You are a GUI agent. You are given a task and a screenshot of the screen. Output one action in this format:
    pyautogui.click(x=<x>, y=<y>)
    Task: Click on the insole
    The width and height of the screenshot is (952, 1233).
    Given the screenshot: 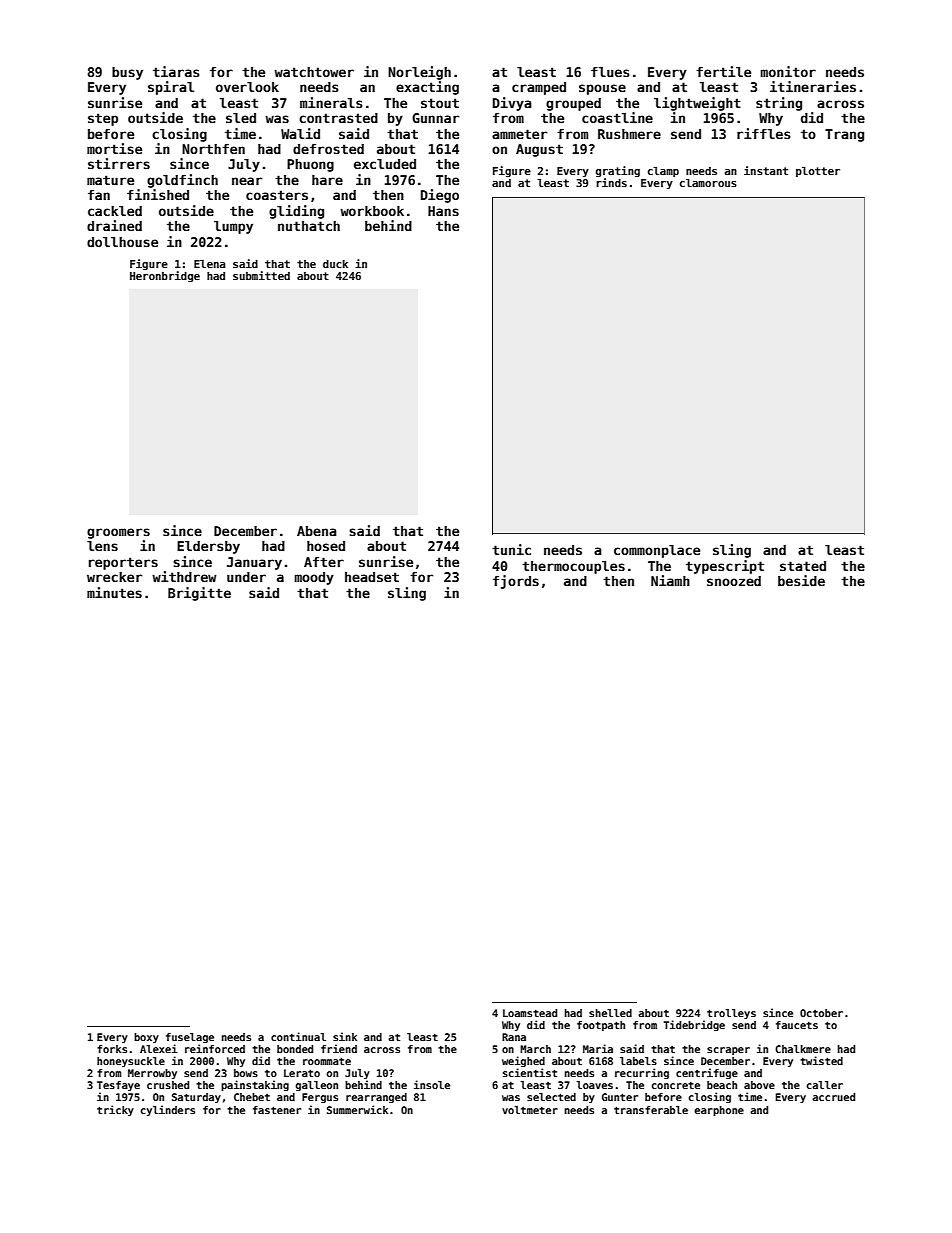 What is the action you would take?
    pyautogui.click(x=432, y=1084)
